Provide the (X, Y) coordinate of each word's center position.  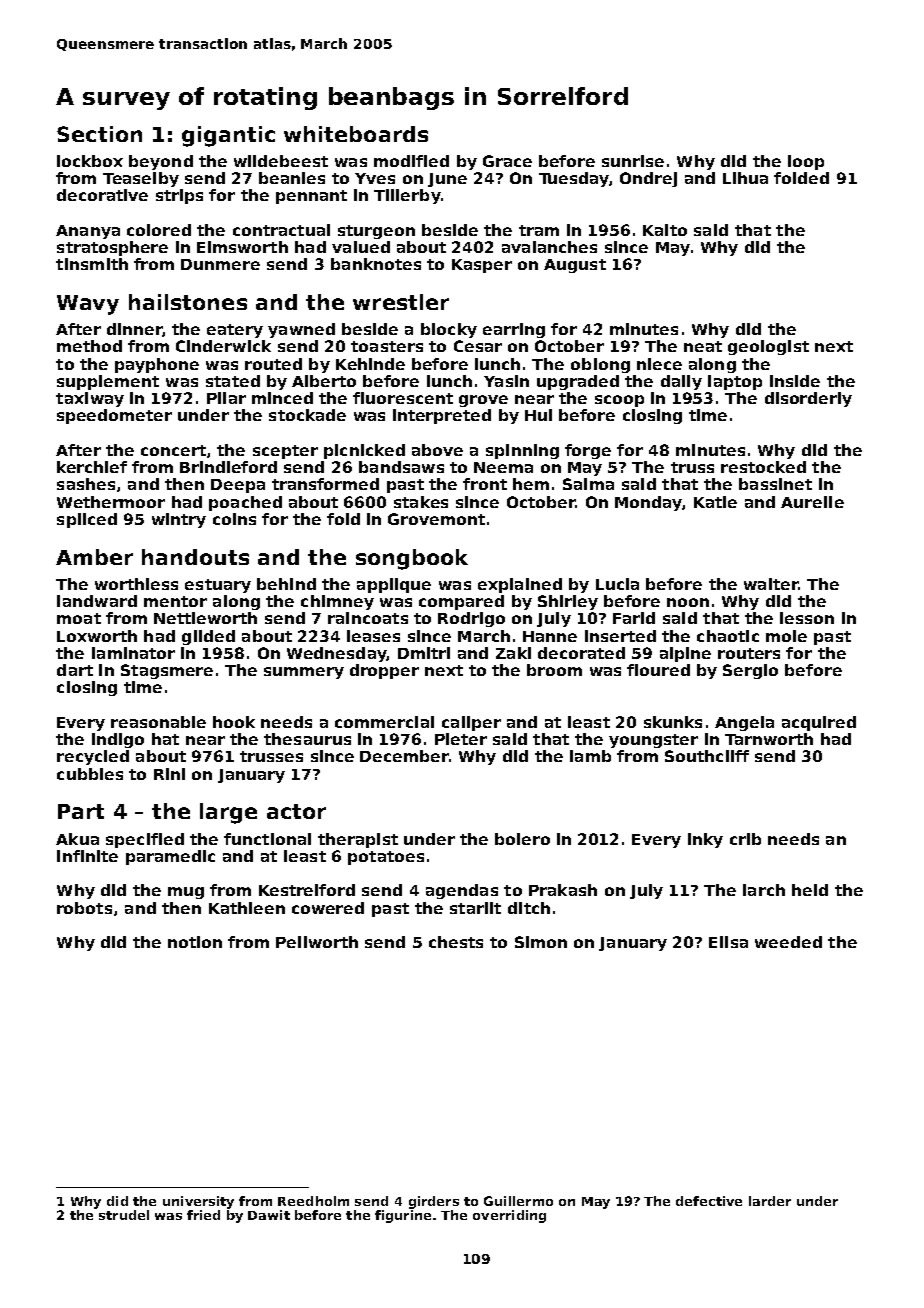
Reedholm (313, 1201)
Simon (541, 942)
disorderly (808, 399)
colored (159, 230)
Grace (507, 161)
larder (770, 1201)
